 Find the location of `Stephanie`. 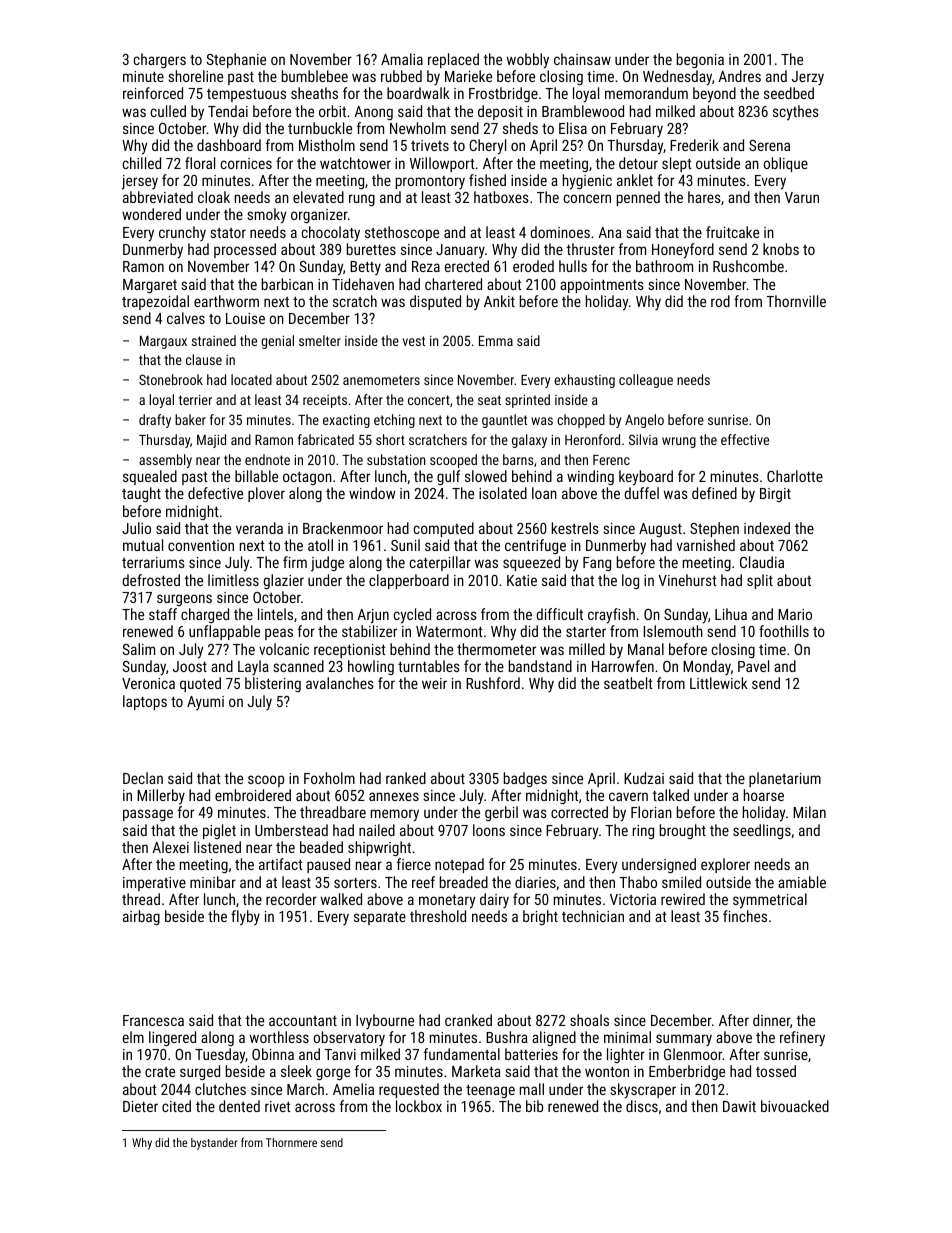

Stephanie is located at coordinates (236, 60).
